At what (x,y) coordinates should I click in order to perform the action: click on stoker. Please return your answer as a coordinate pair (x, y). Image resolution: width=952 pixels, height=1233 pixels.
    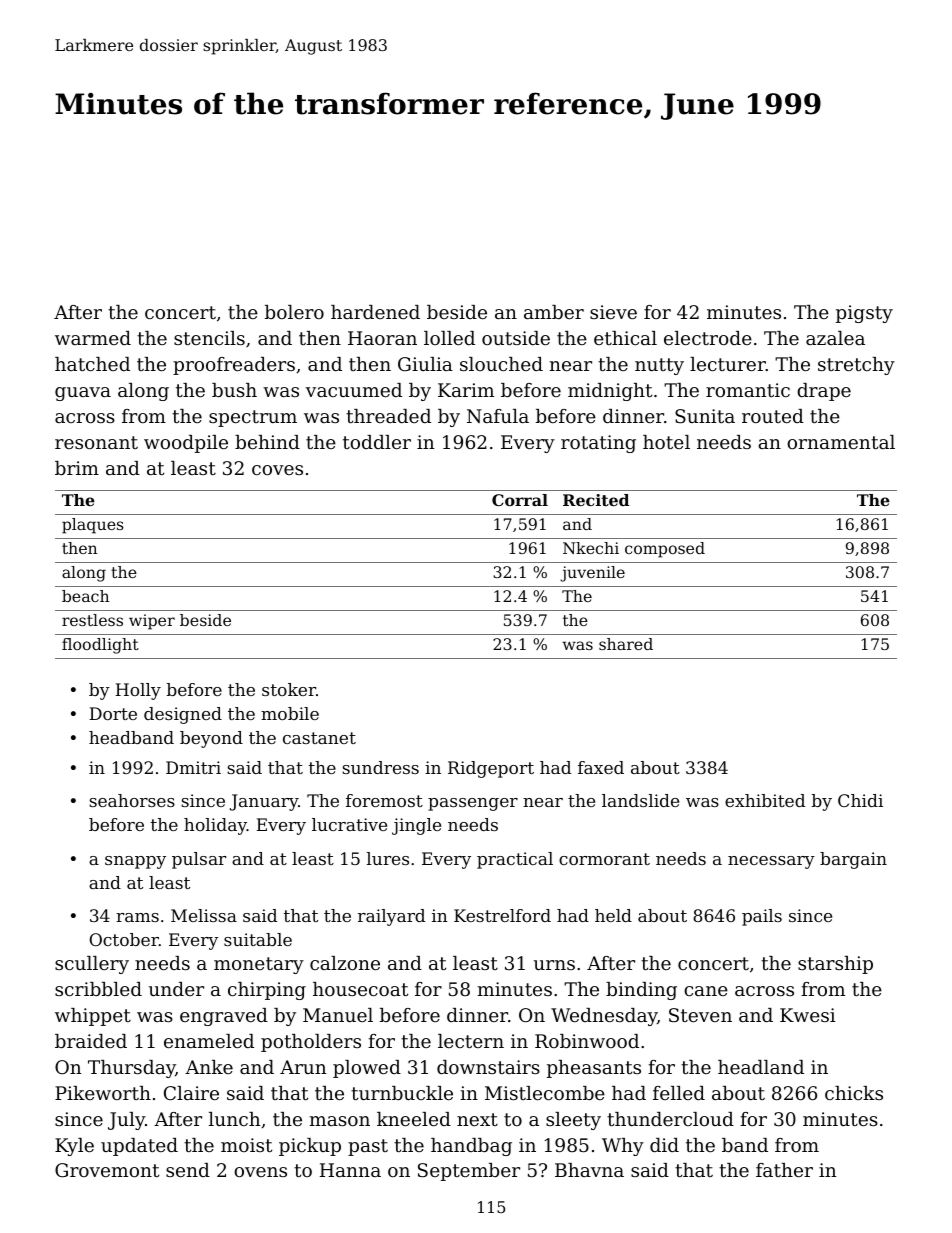
    Looking at the image, I should click on (289, 689).
